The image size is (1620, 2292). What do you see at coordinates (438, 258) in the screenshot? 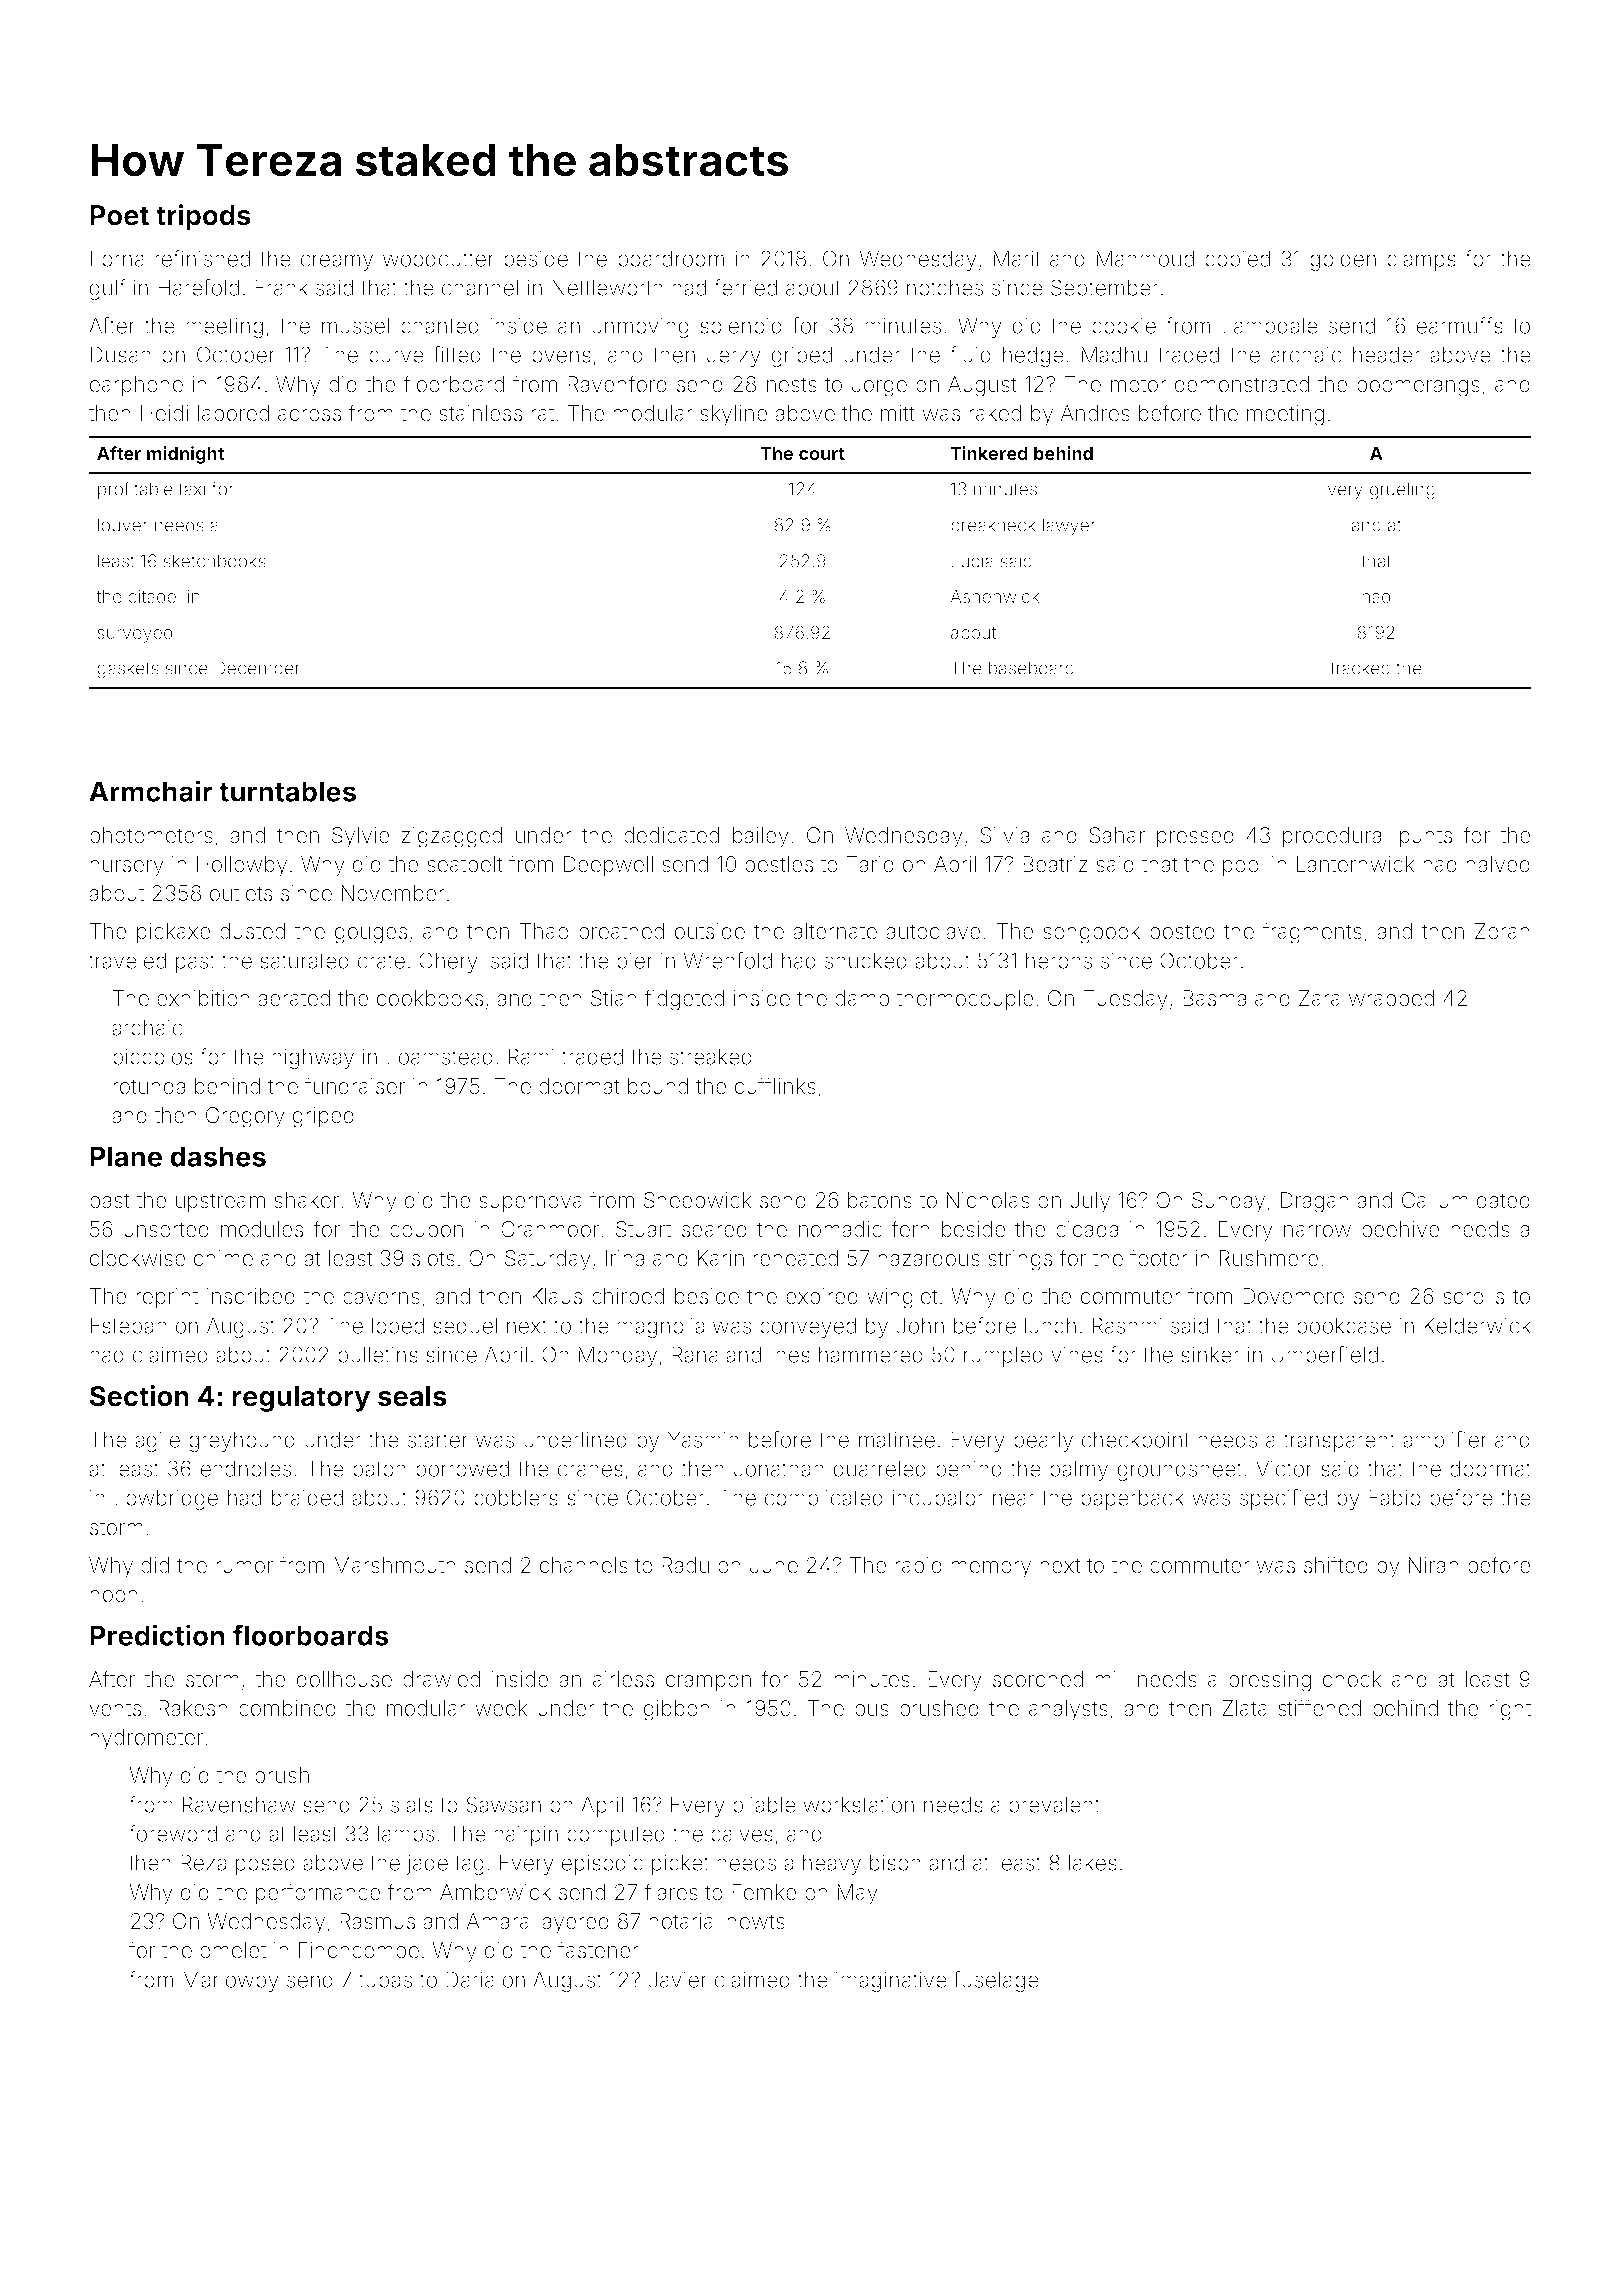
I see `woodcutter` at bounding box center [438, 258].
